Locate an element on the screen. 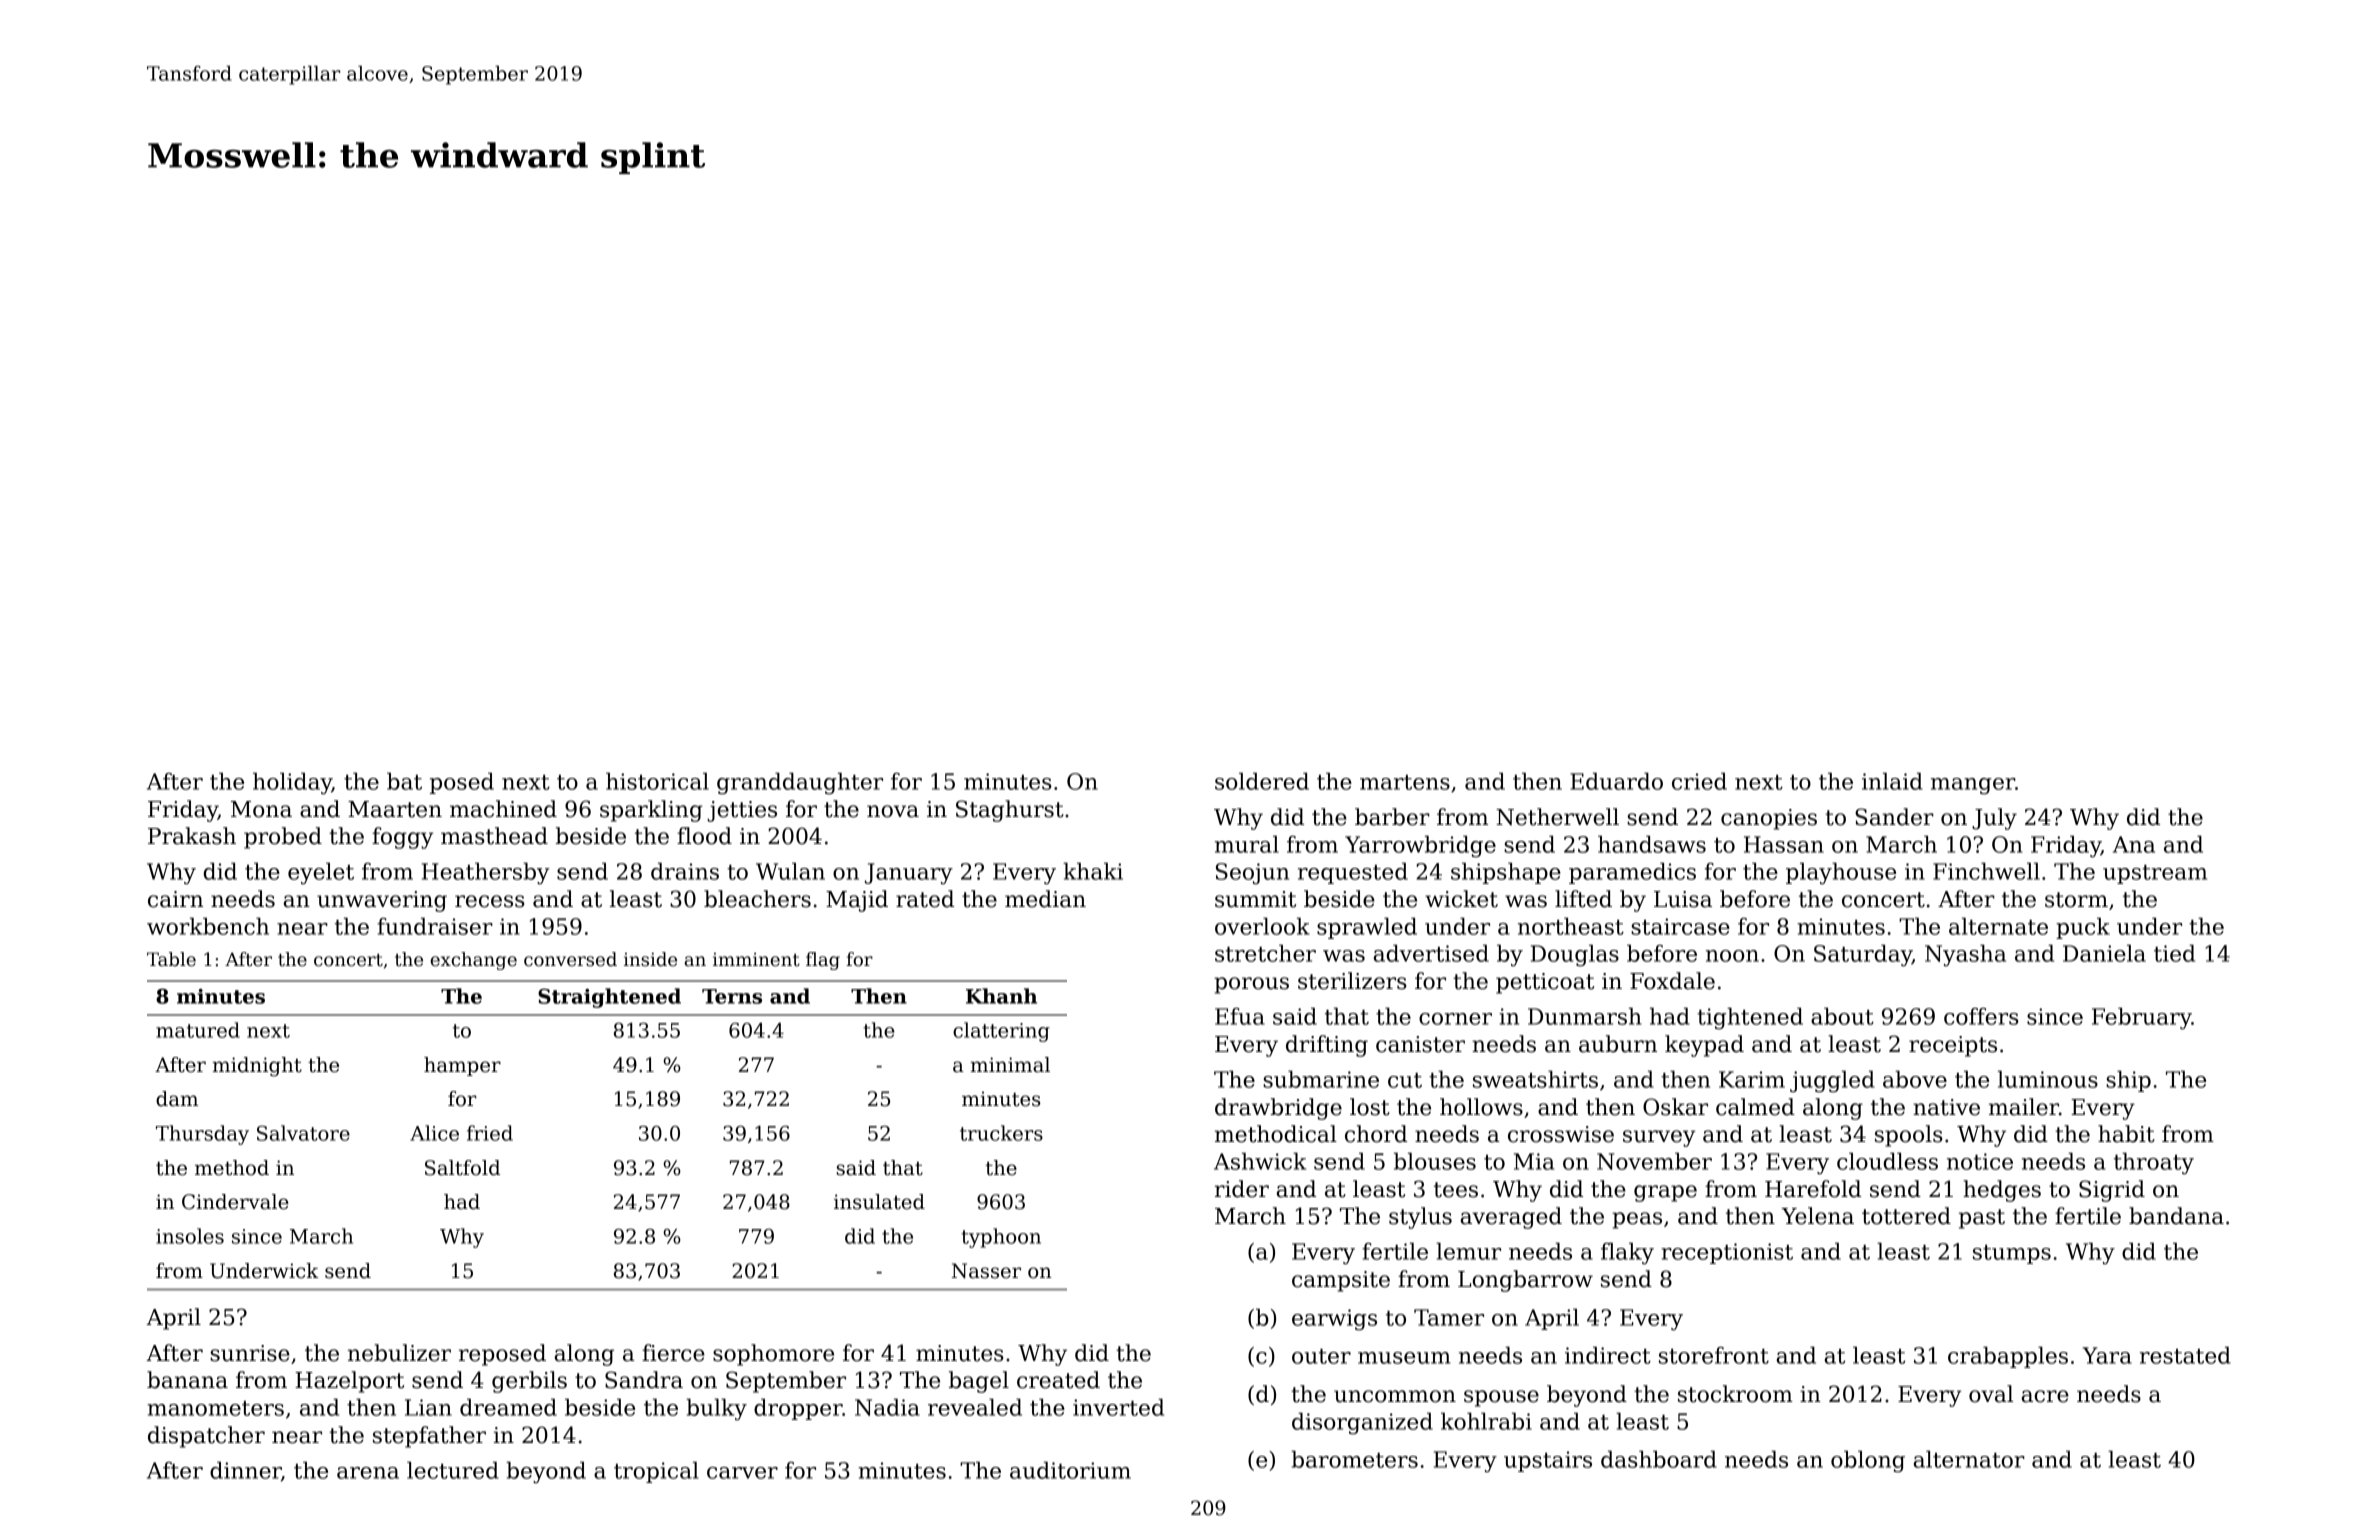 This screenshot has width=2380, height=1540. Nasser is located at coordinates (986, 1271).
